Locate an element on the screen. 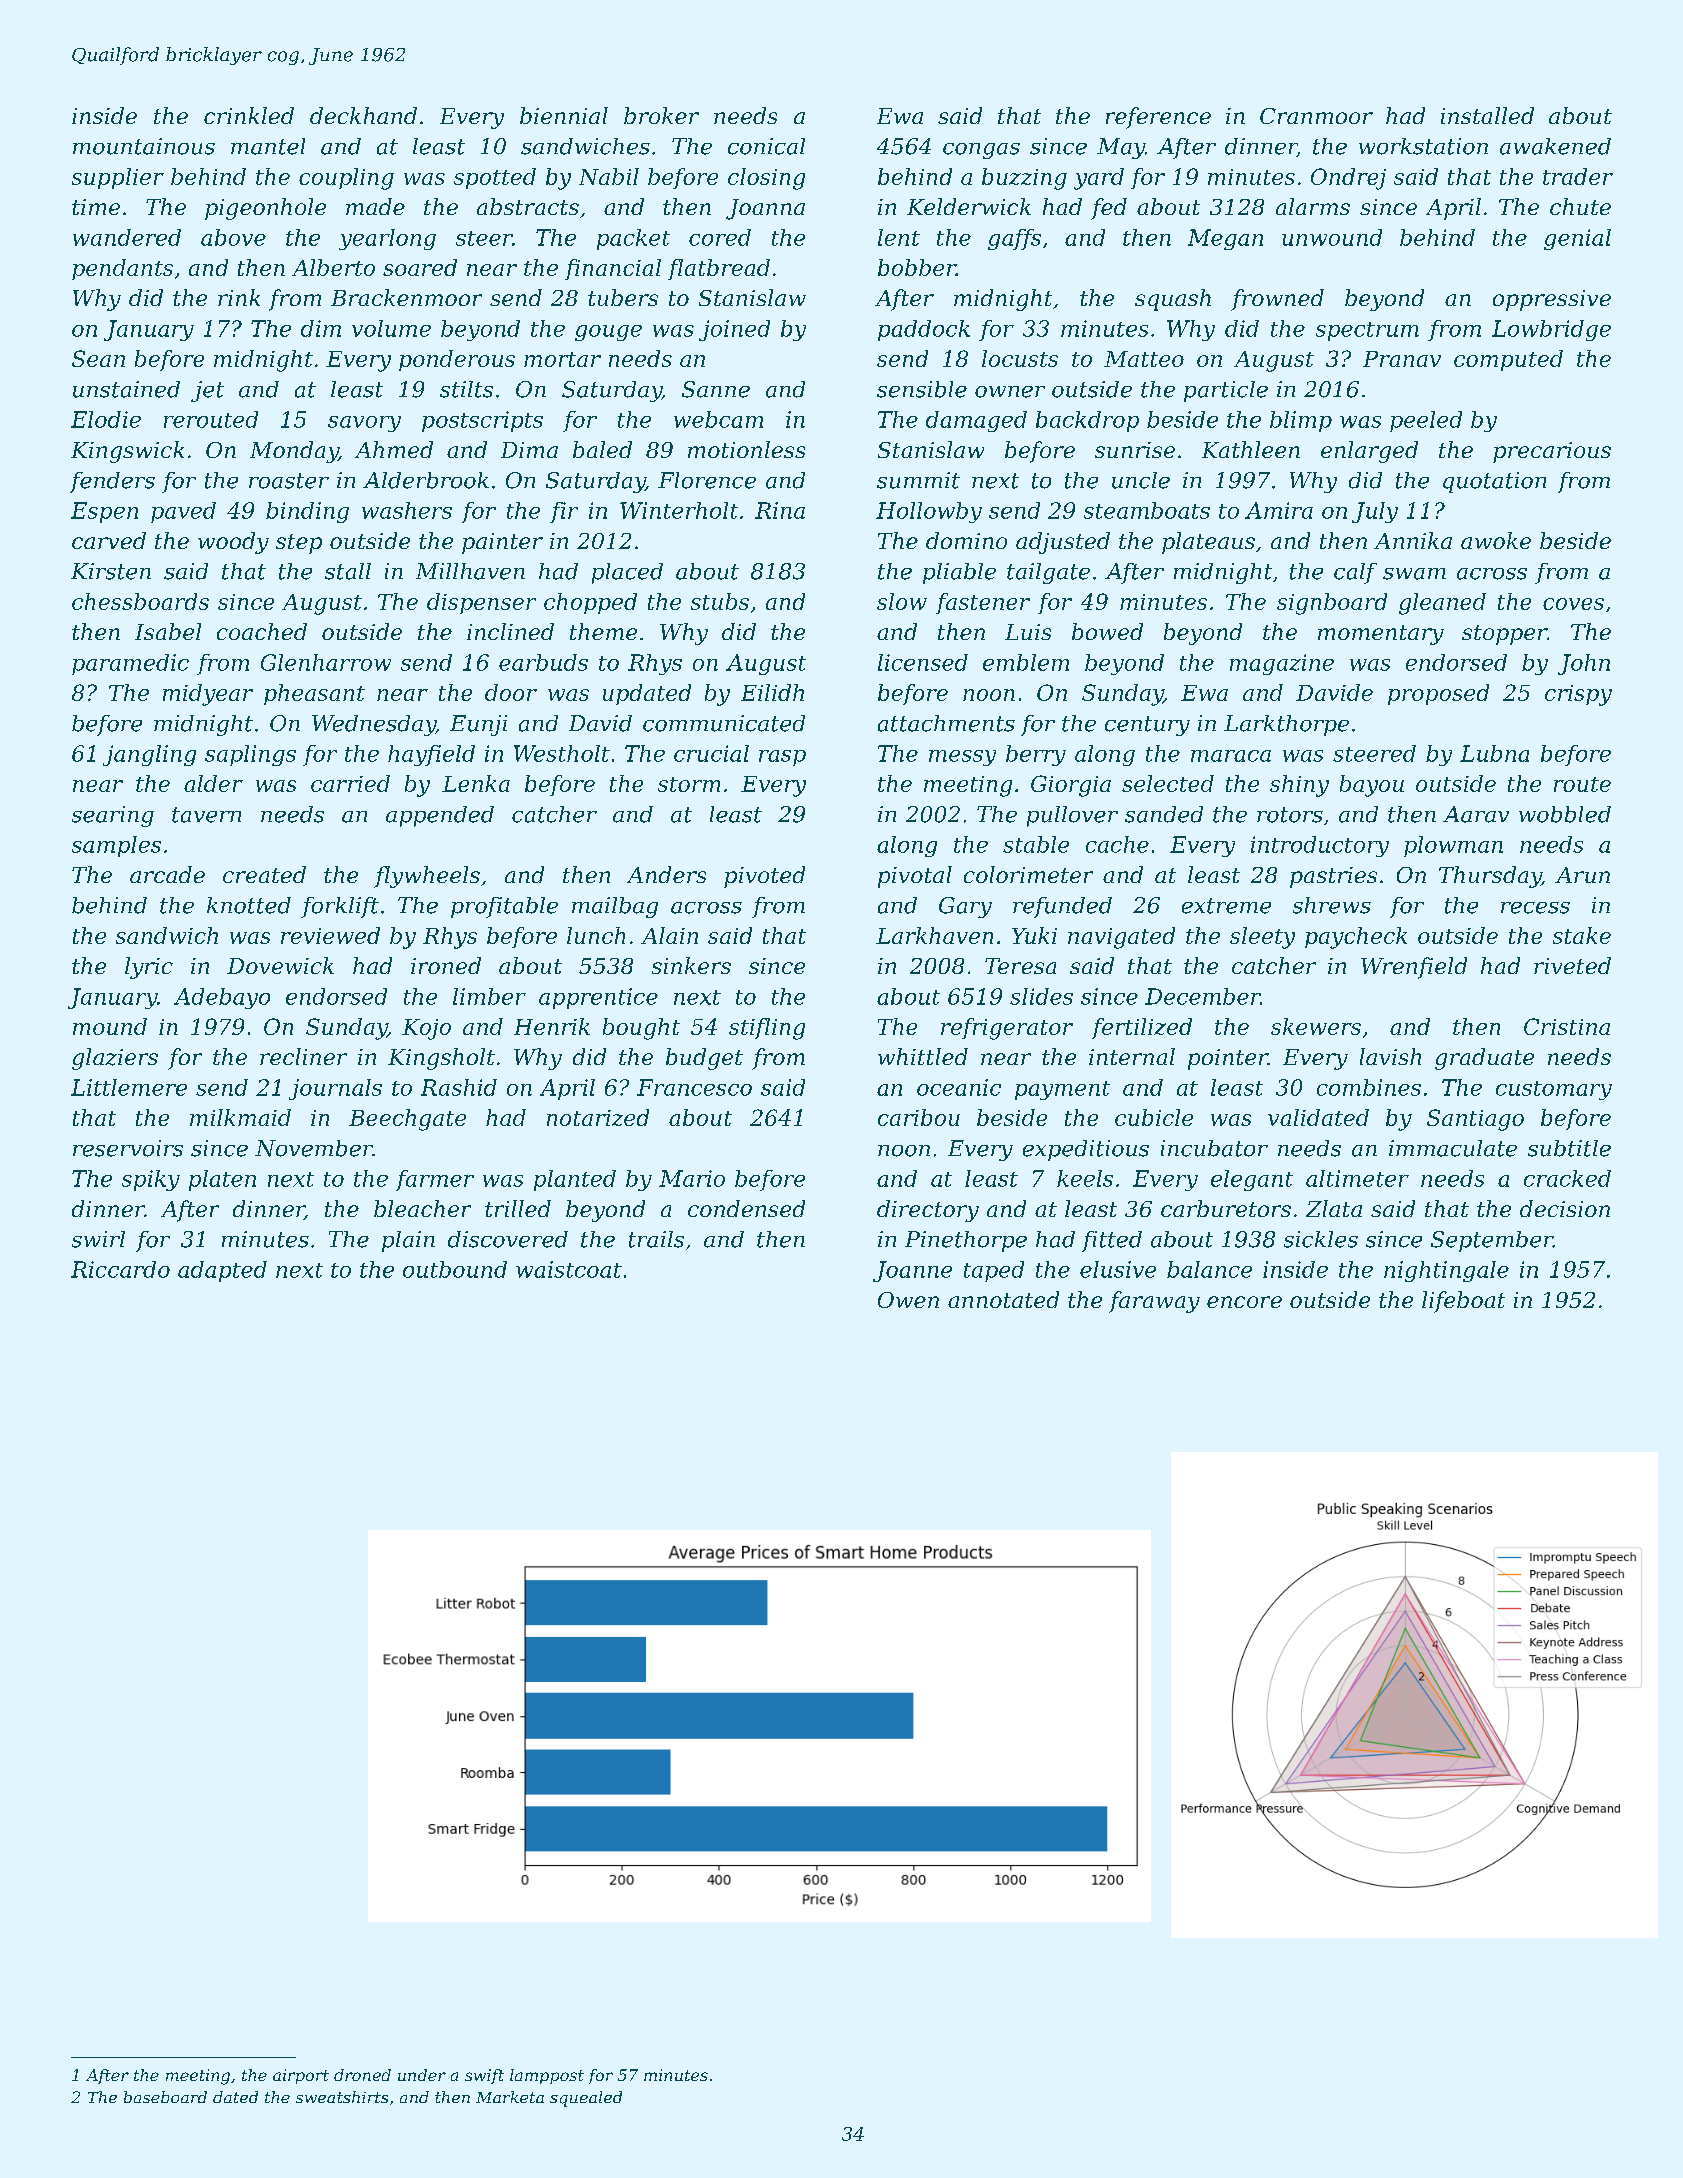 This screenshot has width=1683, height=2178. nightingale is located at coordinates (1446, 1271).
